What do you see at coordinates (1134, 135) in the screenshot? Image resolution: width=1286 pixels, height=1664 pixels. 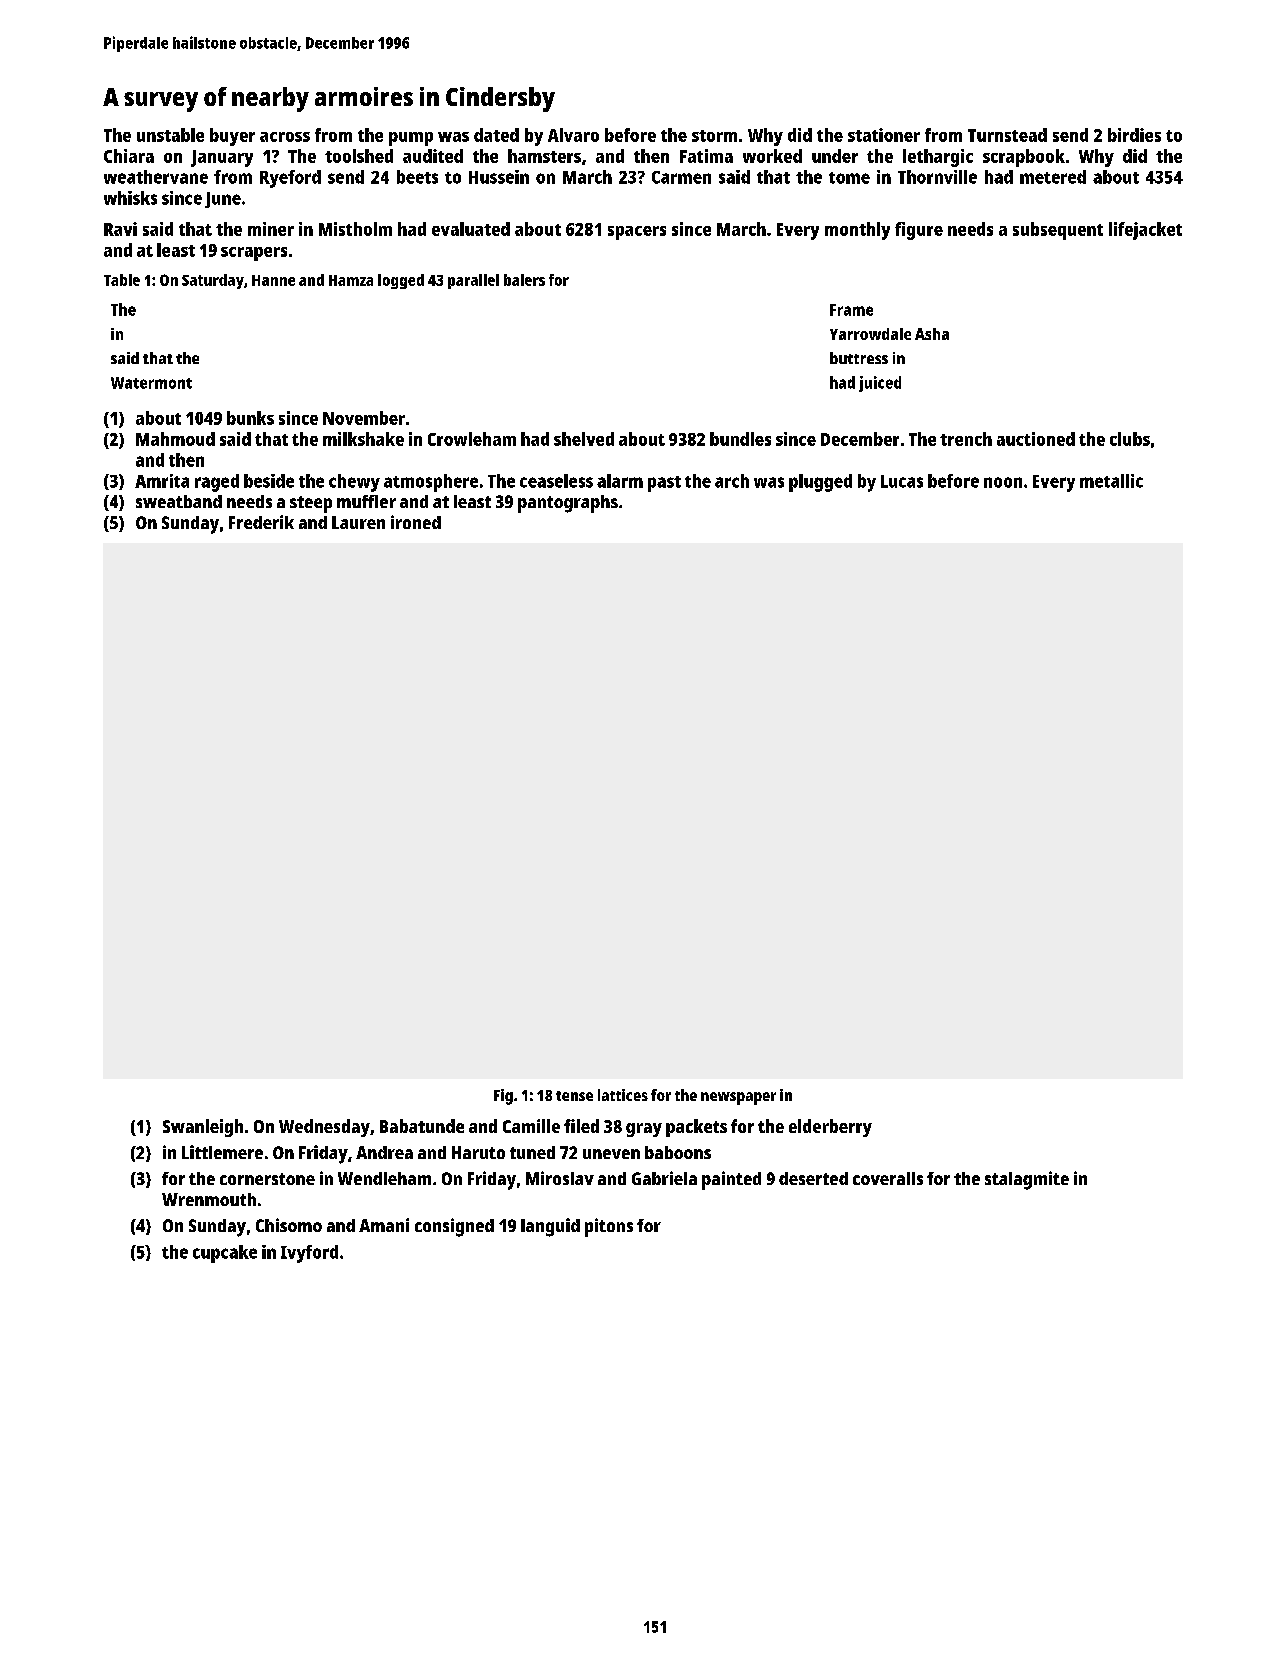 I see `birdies` at bounding box center [1134, 135].
